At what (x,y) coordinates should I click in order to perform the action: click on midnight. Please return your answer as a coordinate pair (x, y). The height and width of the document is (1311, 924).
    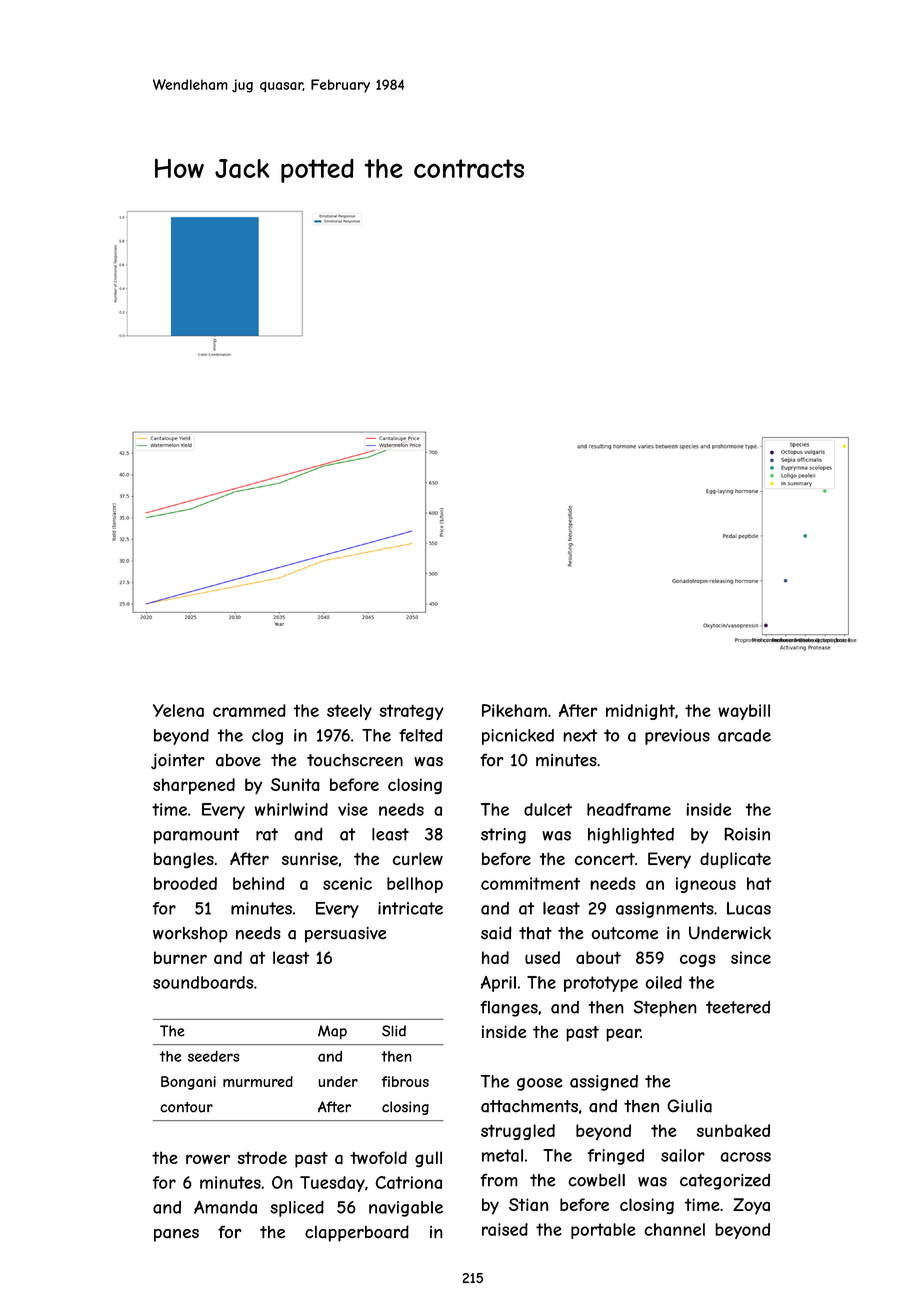
    Looking at the image, I should click on (640, 712).
